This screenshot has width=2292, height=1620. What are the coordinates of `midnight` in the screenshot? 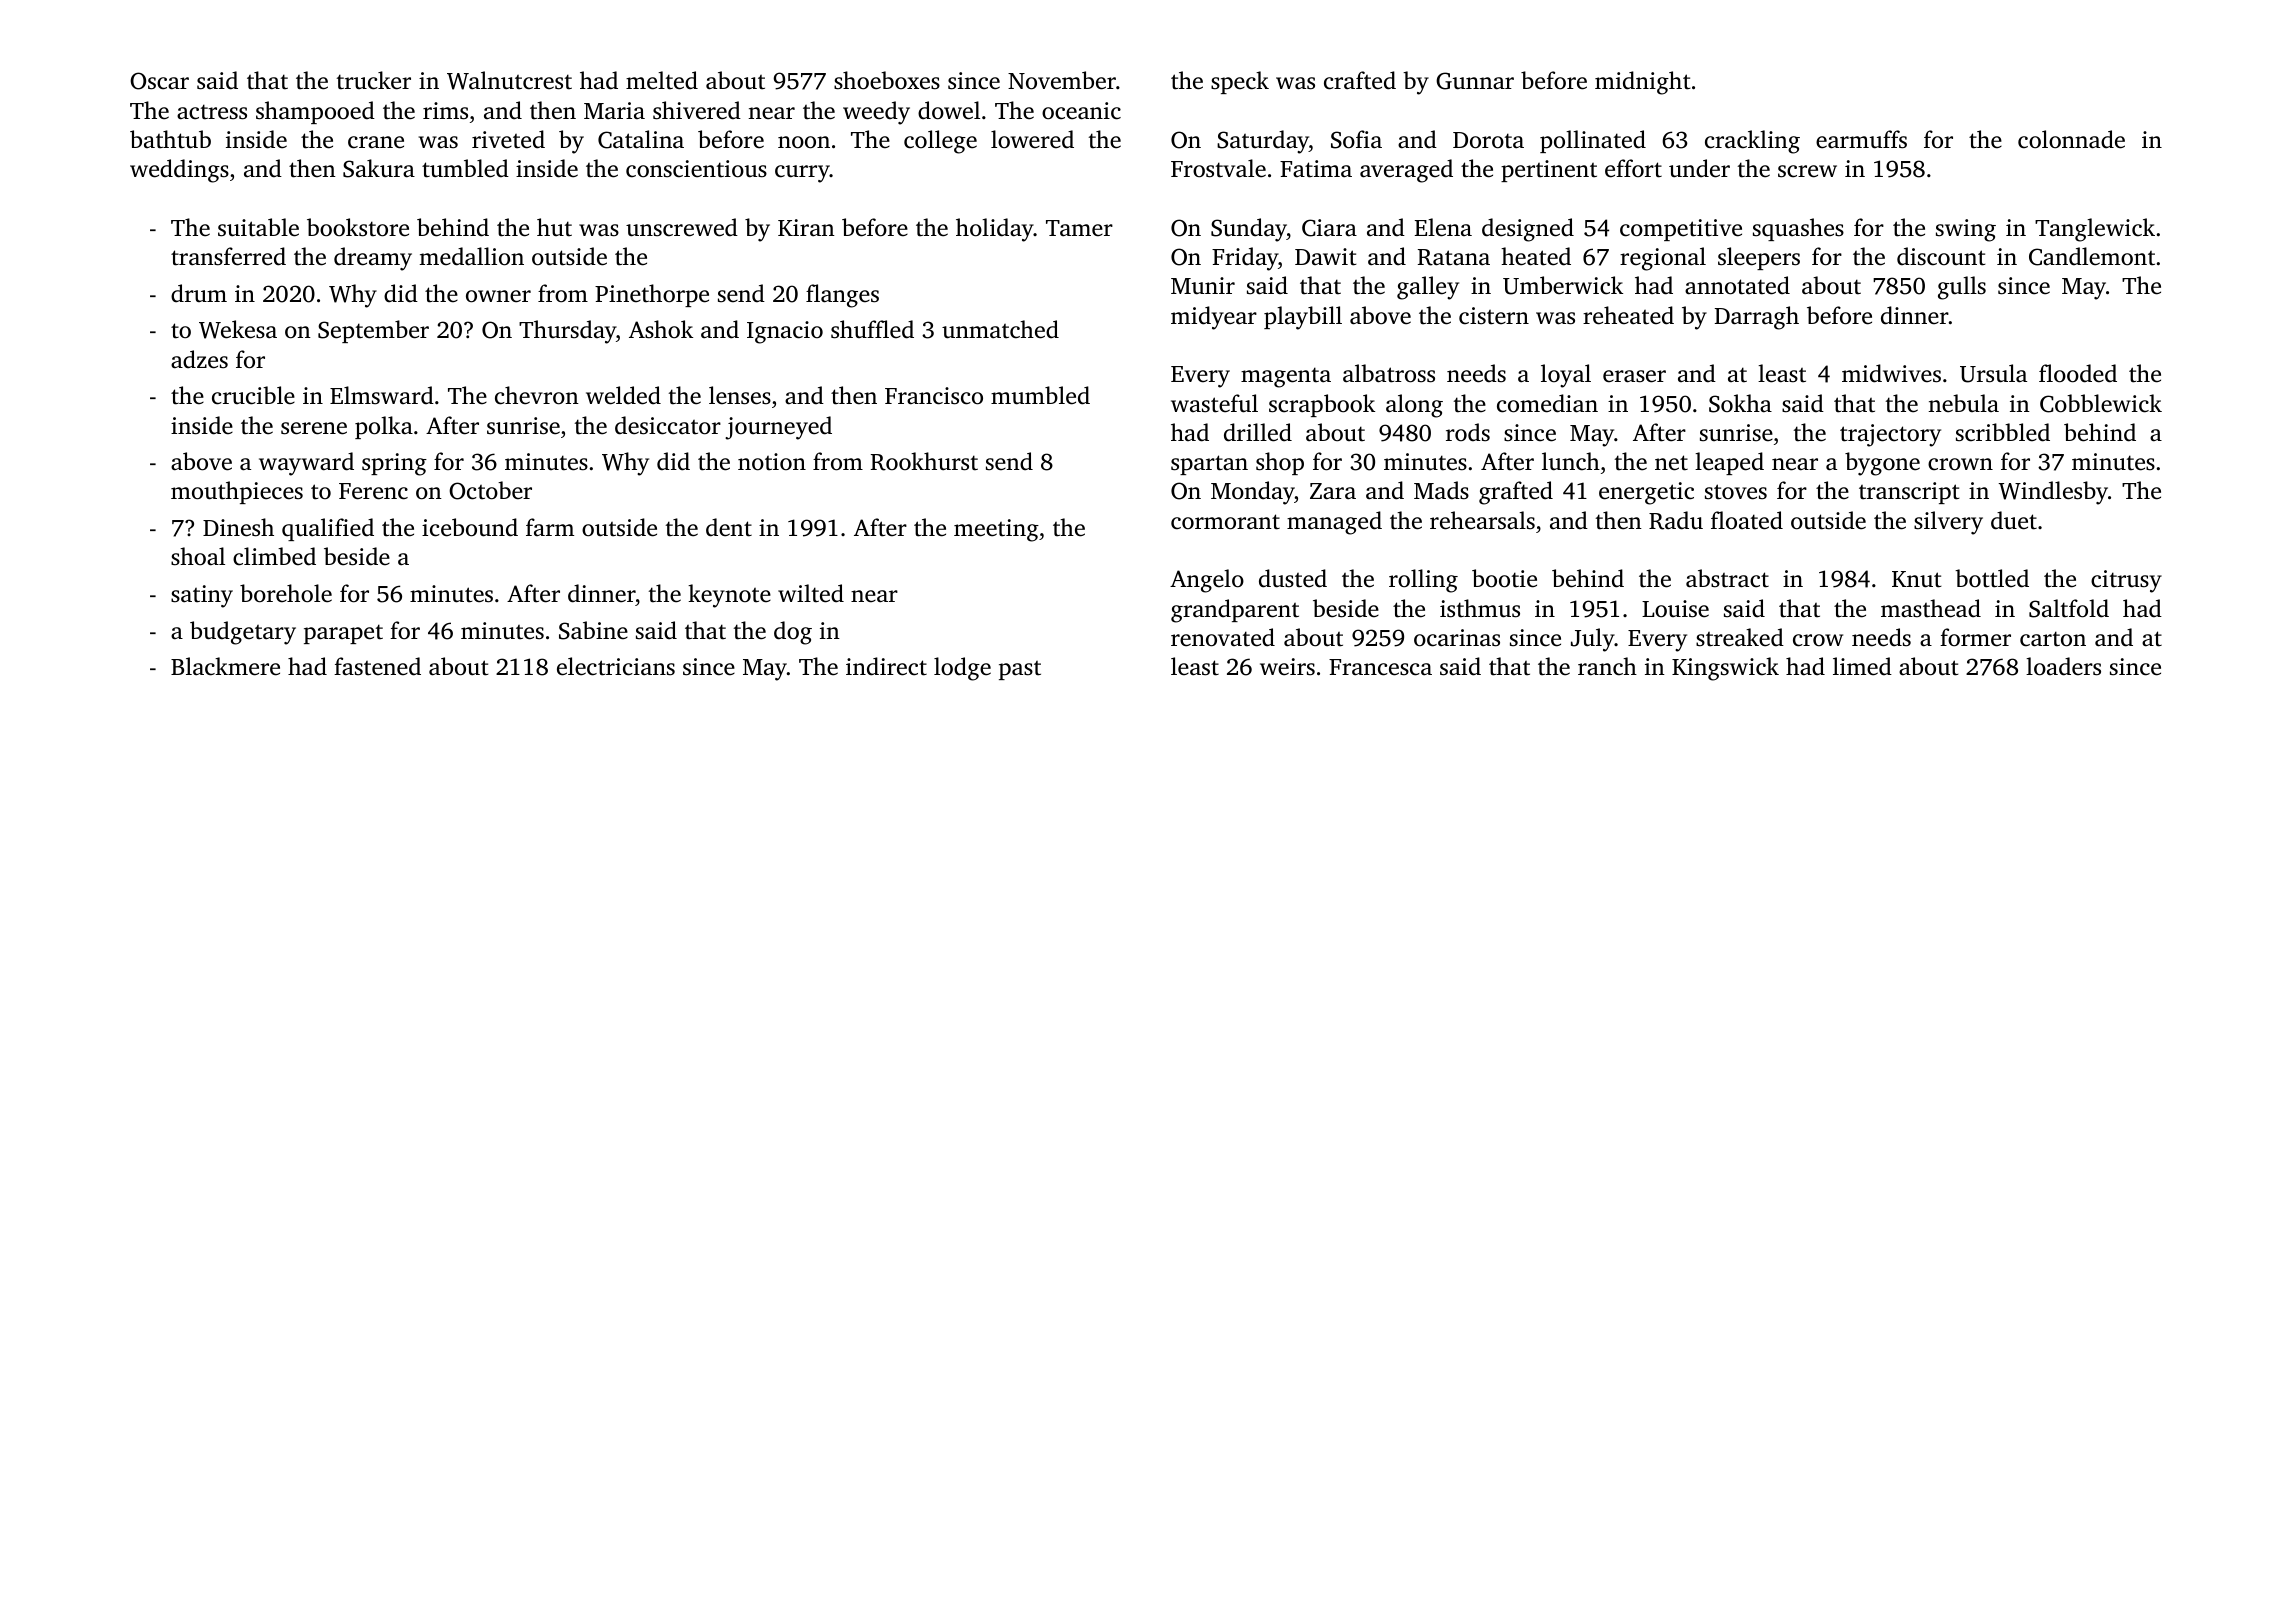 It's located at (1643, 83).
